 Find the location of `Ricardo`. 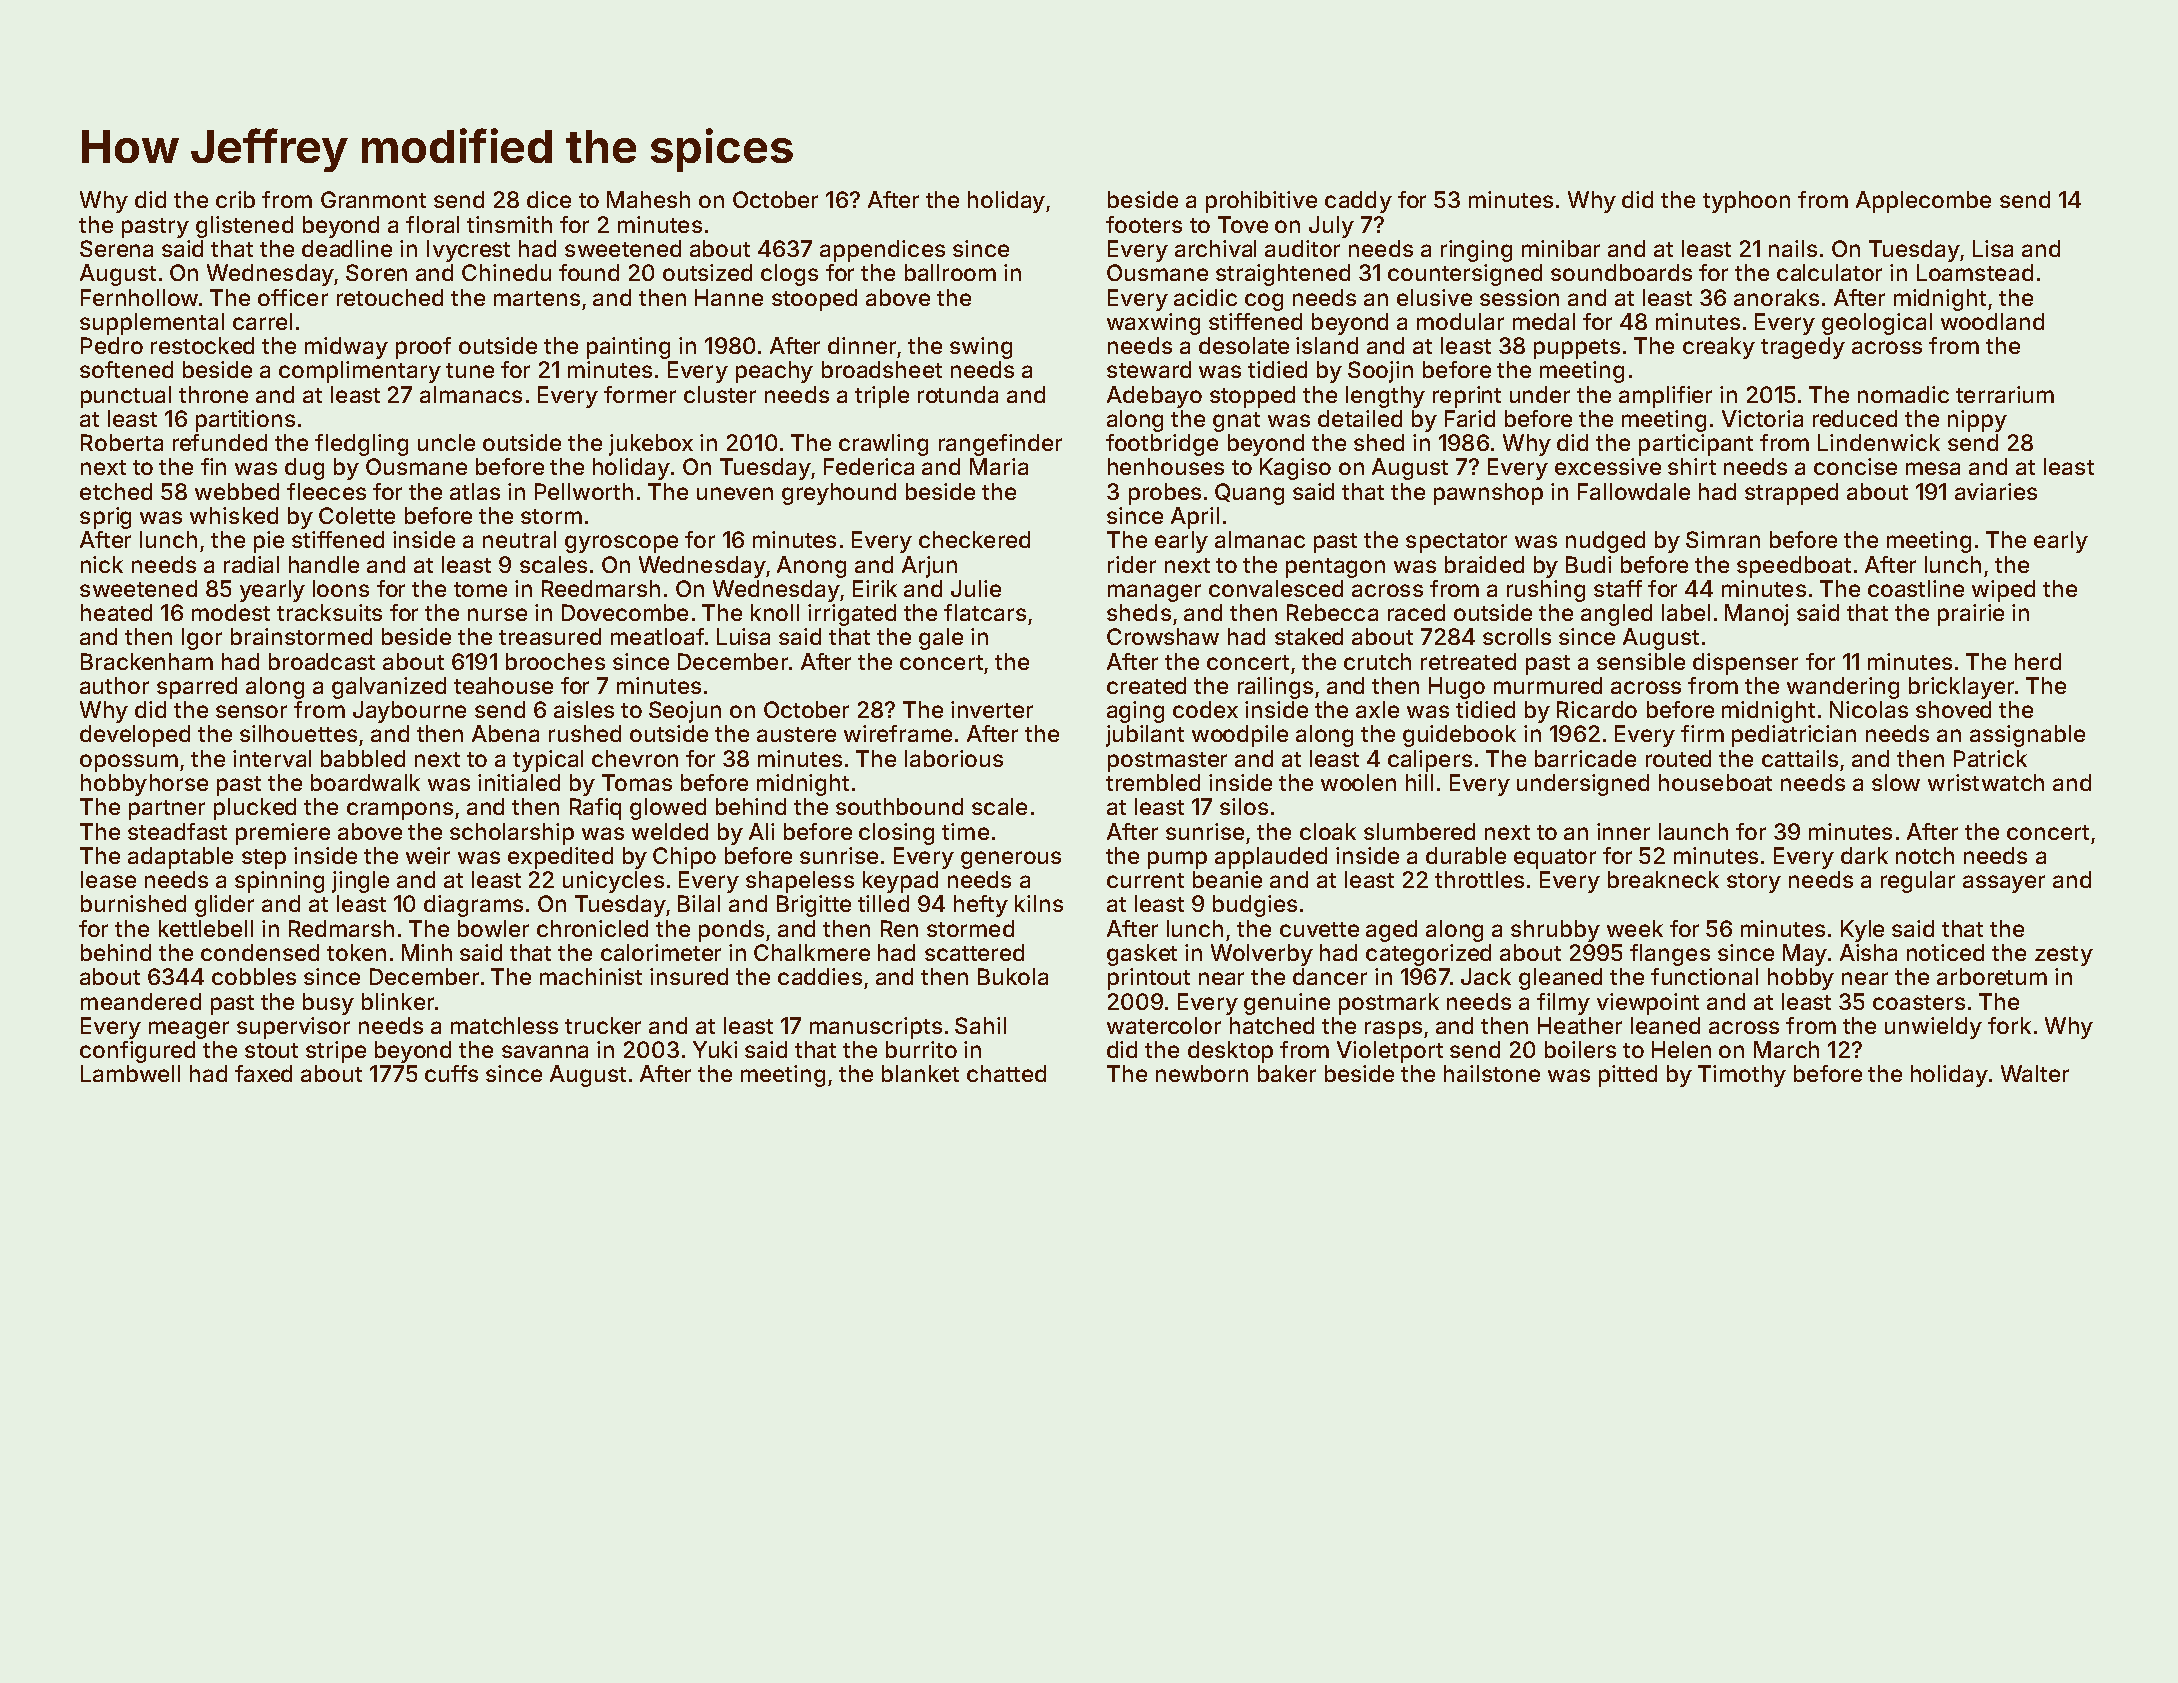

Ricardo is located at coordinates (1597, 709).
